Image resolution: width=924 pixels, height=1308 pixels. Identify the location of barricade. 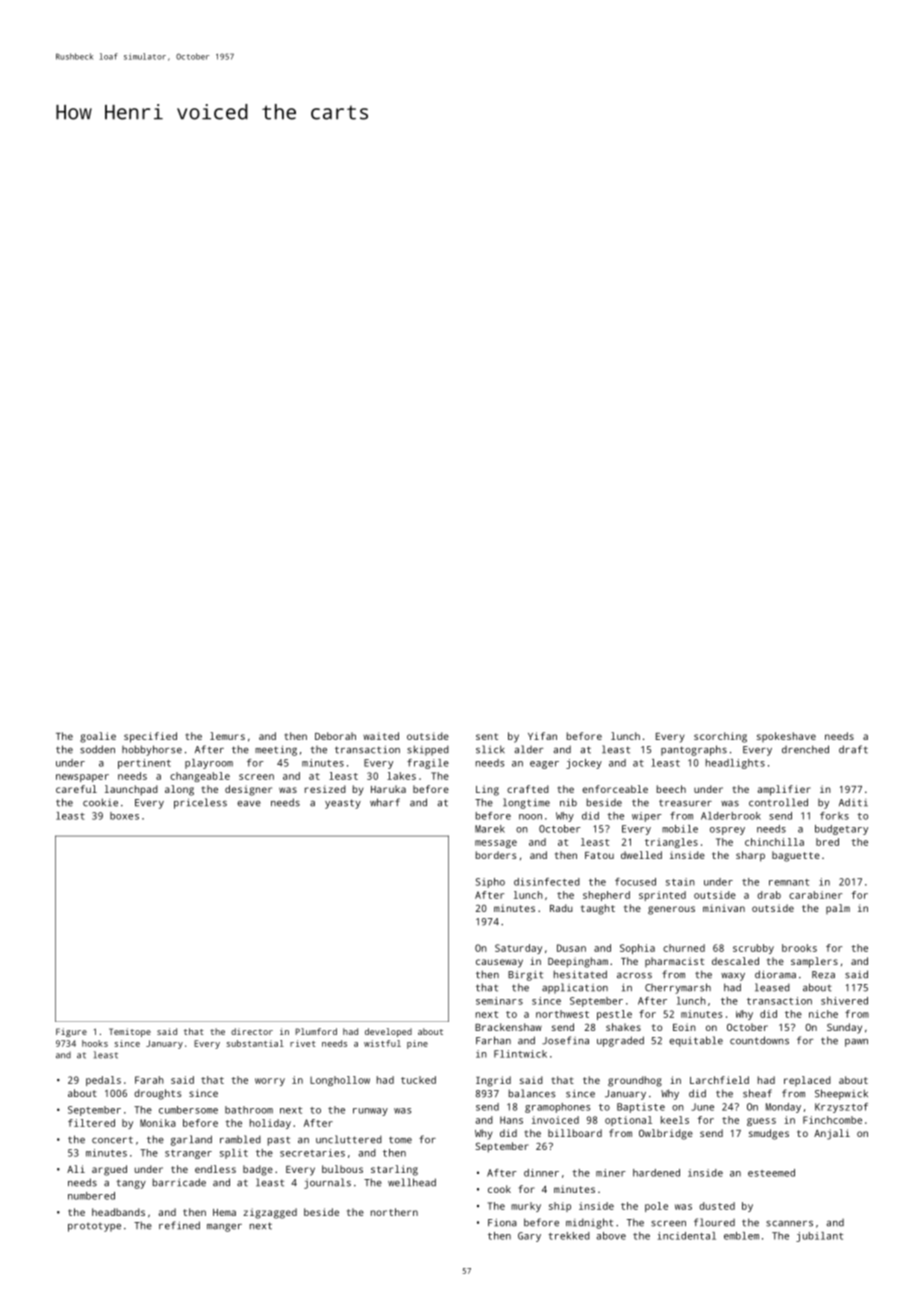
(179, 1182).
